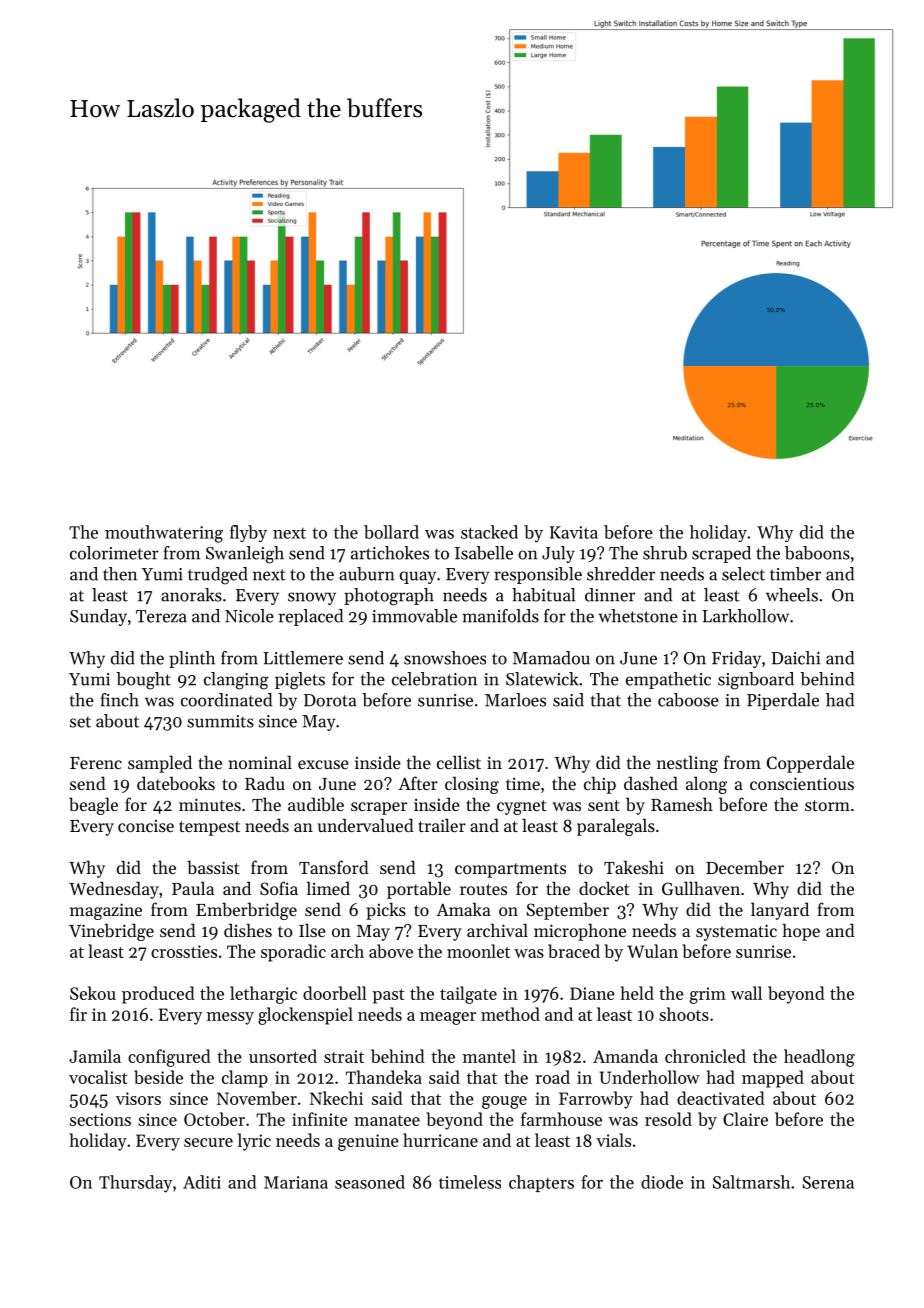  I want to click on moonlet, so click(478, 951).
